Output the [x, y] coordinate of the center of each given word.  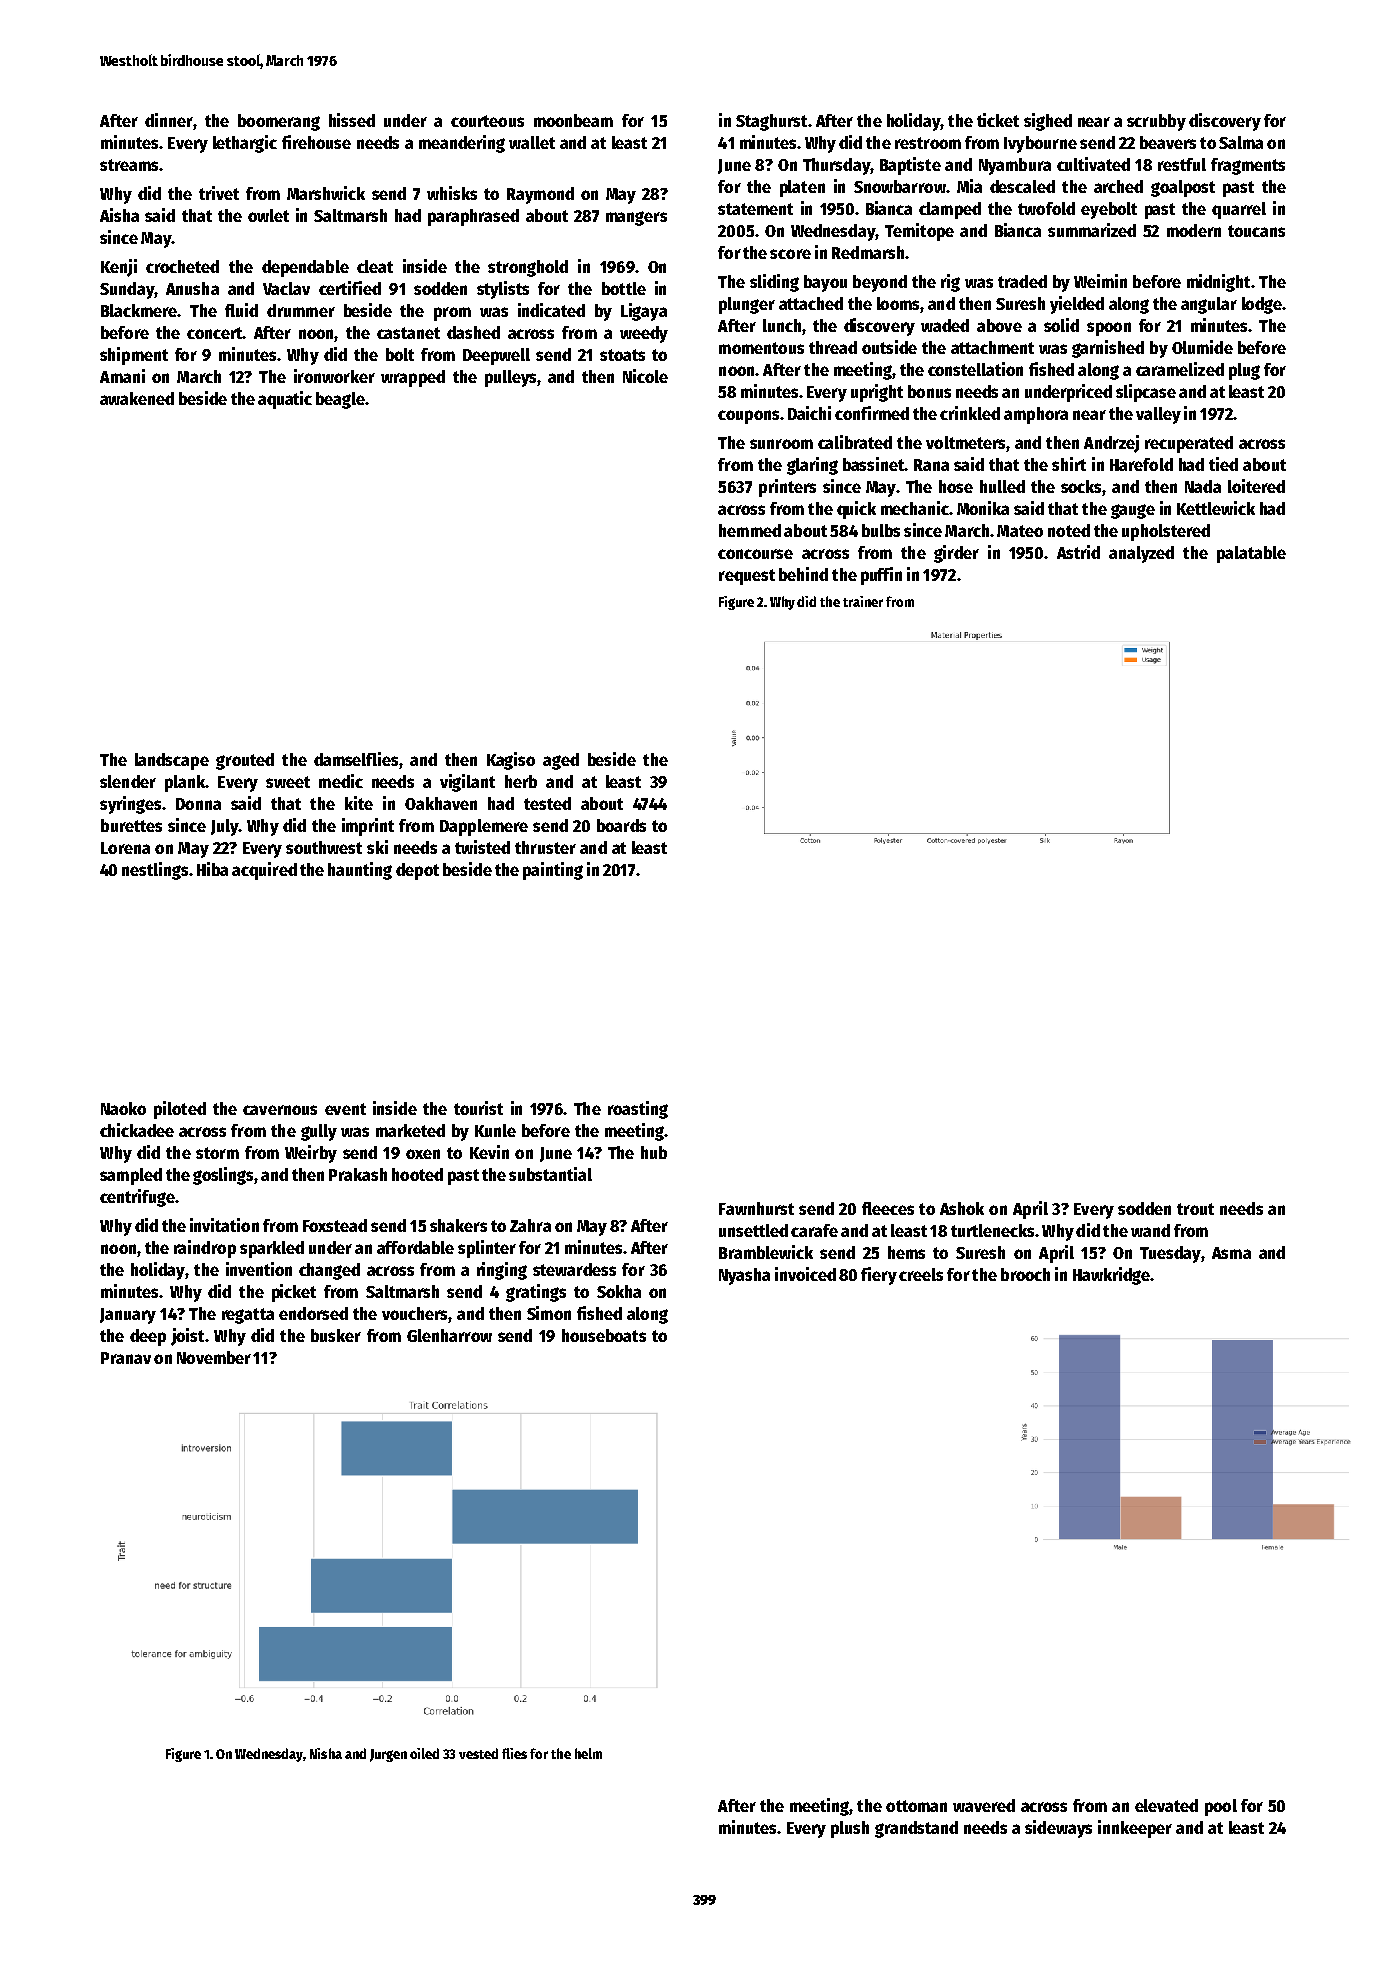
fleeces [888, 1208]
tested [547, 803]
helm [588, 1753]
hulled [1002, 486]
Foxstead [335, 1225]
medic [341, 781]
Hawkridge [1111, 1276]
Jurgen [388, 1755]
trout [1195, 1209]
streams [129, 165]
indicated [551, 310]
